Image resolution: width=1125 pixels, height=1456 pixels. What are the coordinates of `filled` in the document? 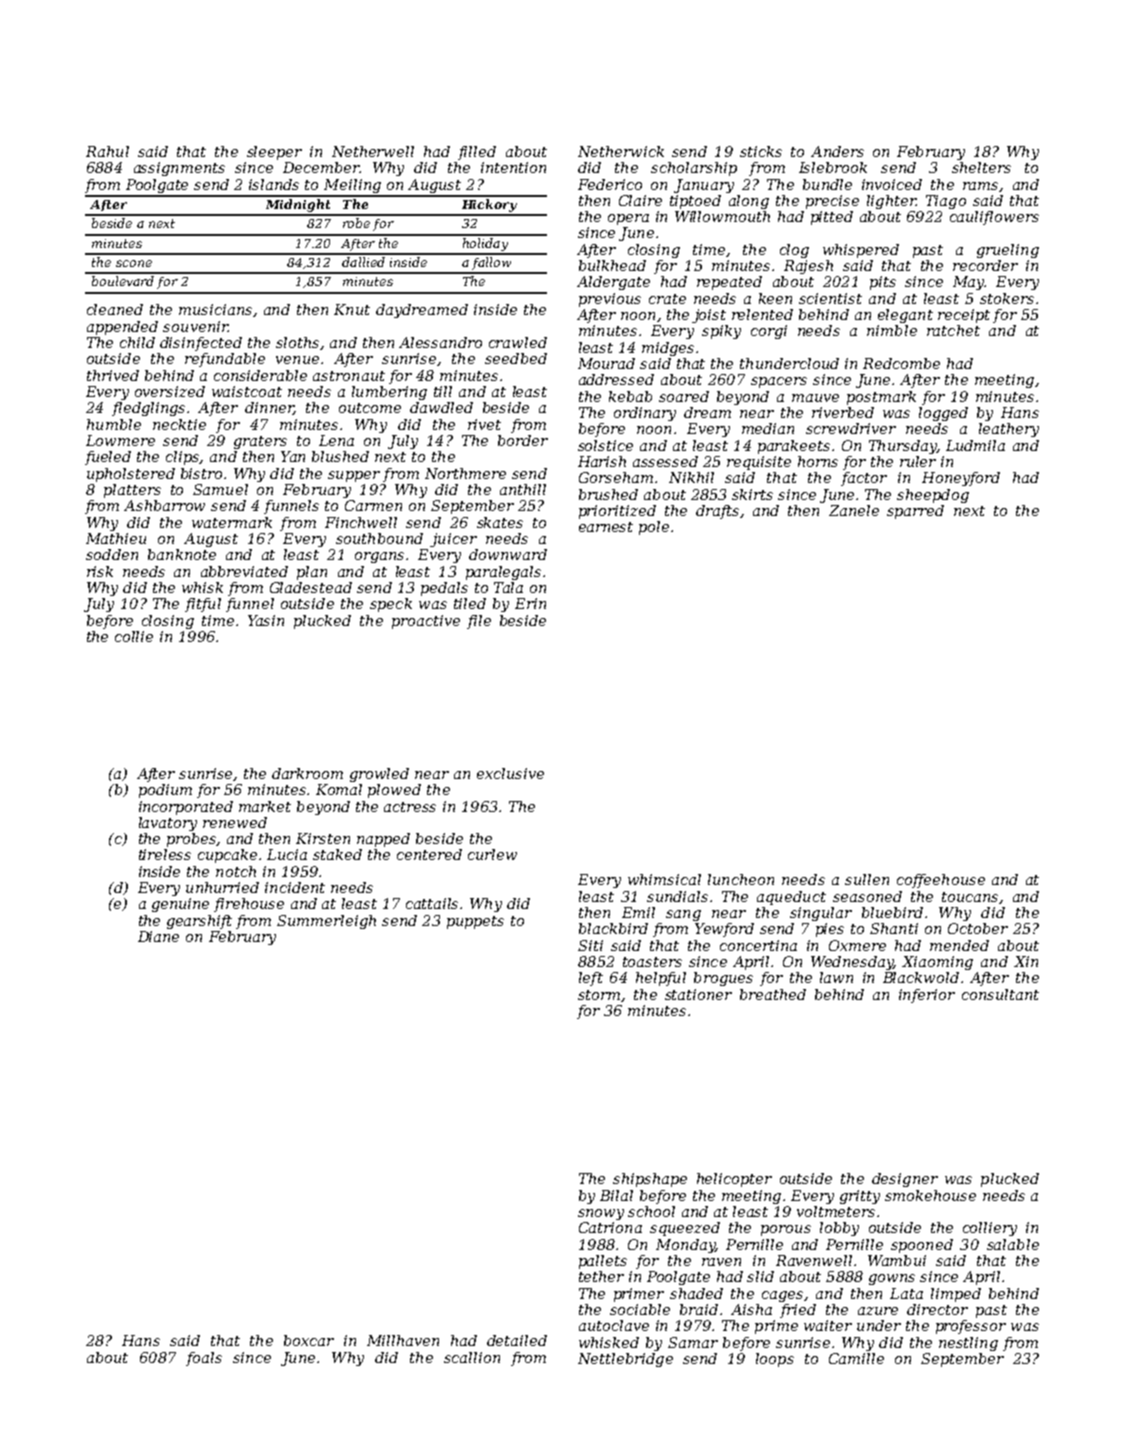 It's located at (477, 153).
